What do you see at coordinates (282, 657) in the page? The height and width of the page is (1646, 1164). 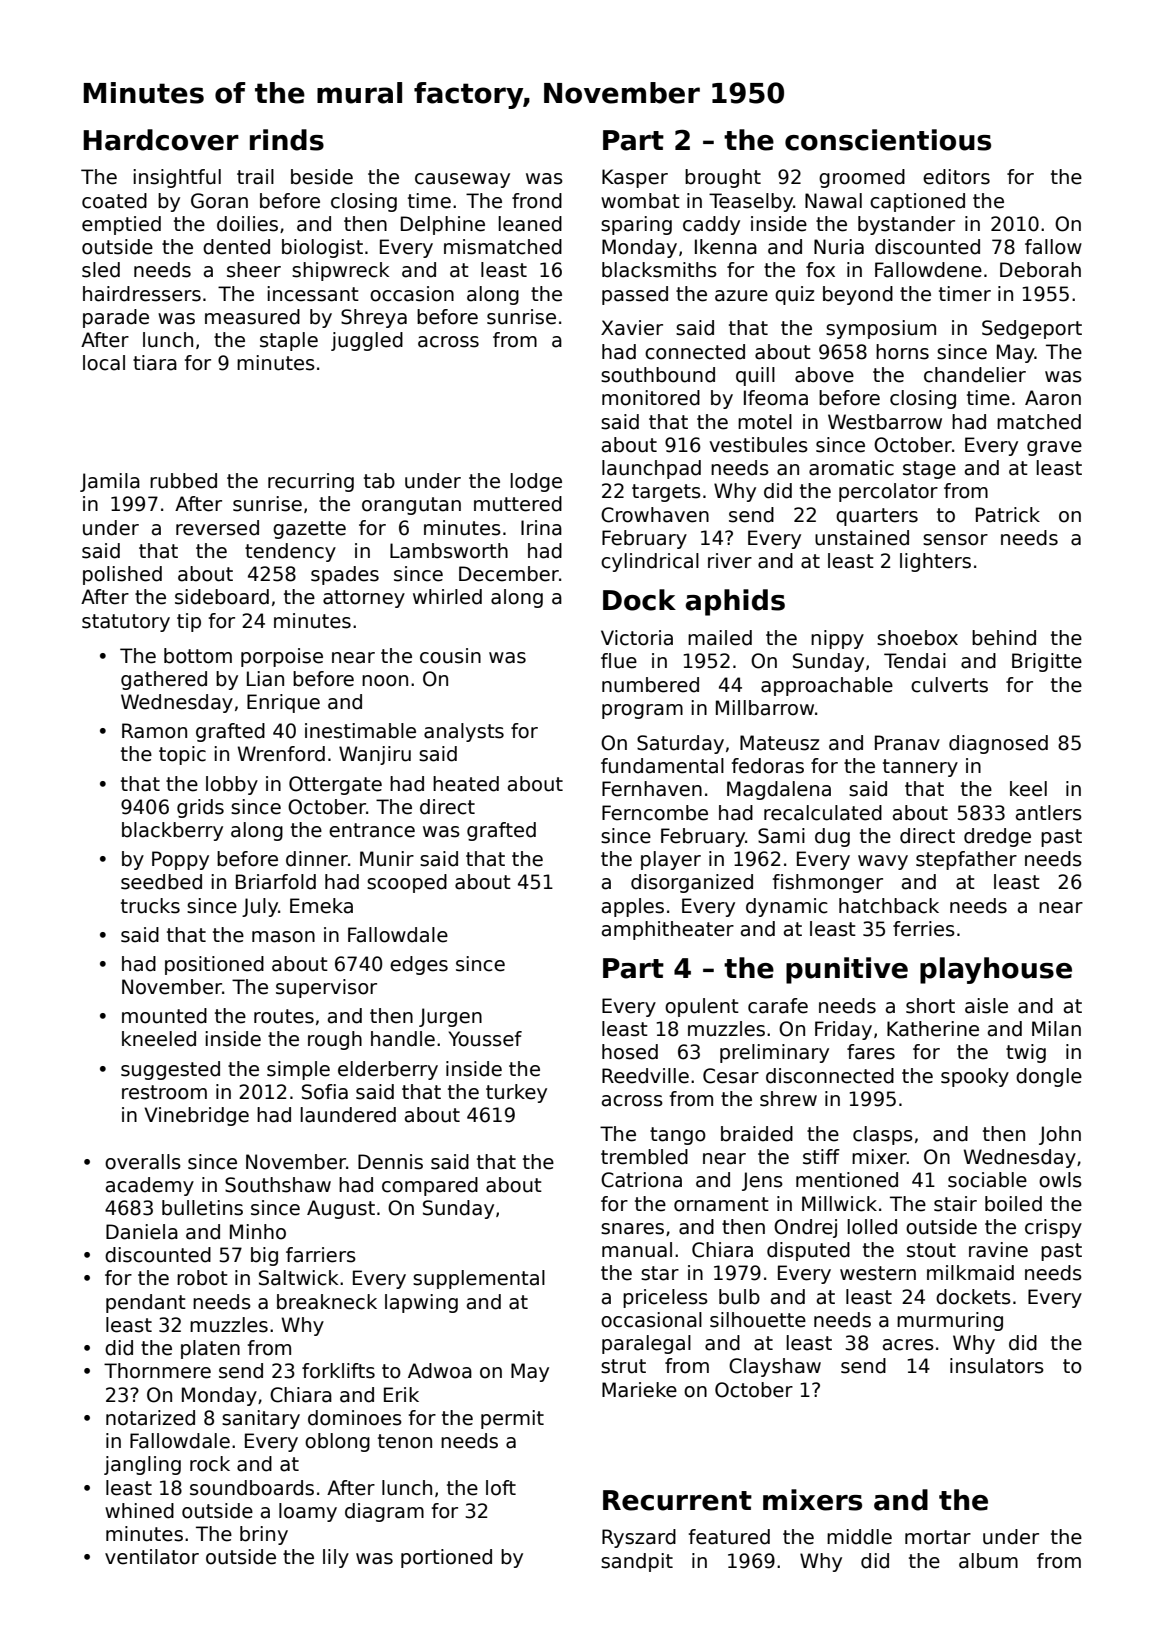 I see `porpoise` at bounding box center [282, 657].
